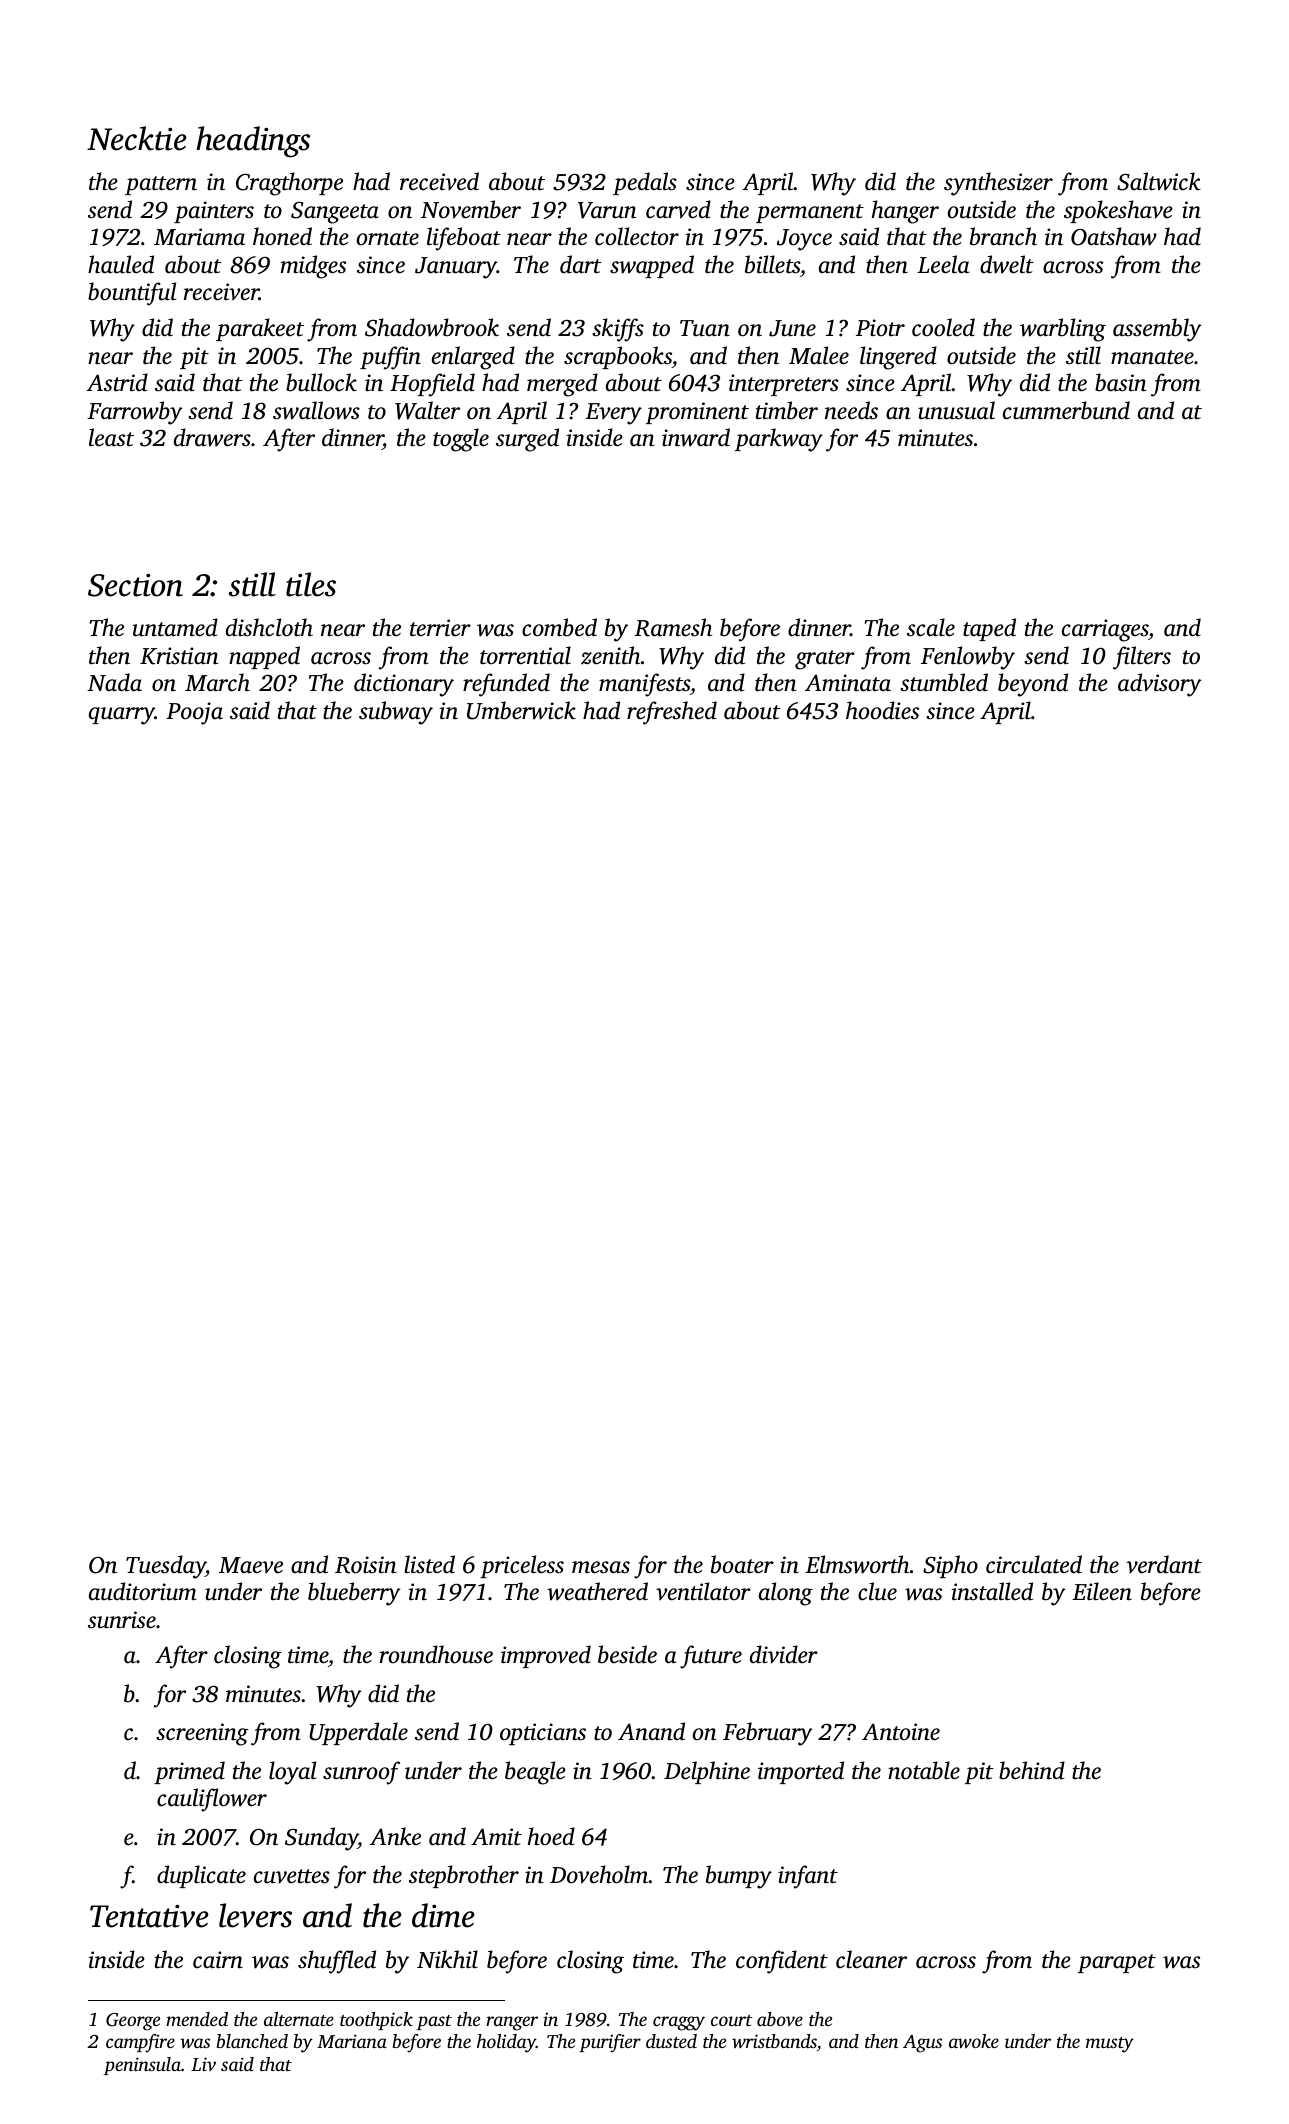  Describe the element at coordinates (645, 183) in the screenshot. I see `pedals` at that location.
